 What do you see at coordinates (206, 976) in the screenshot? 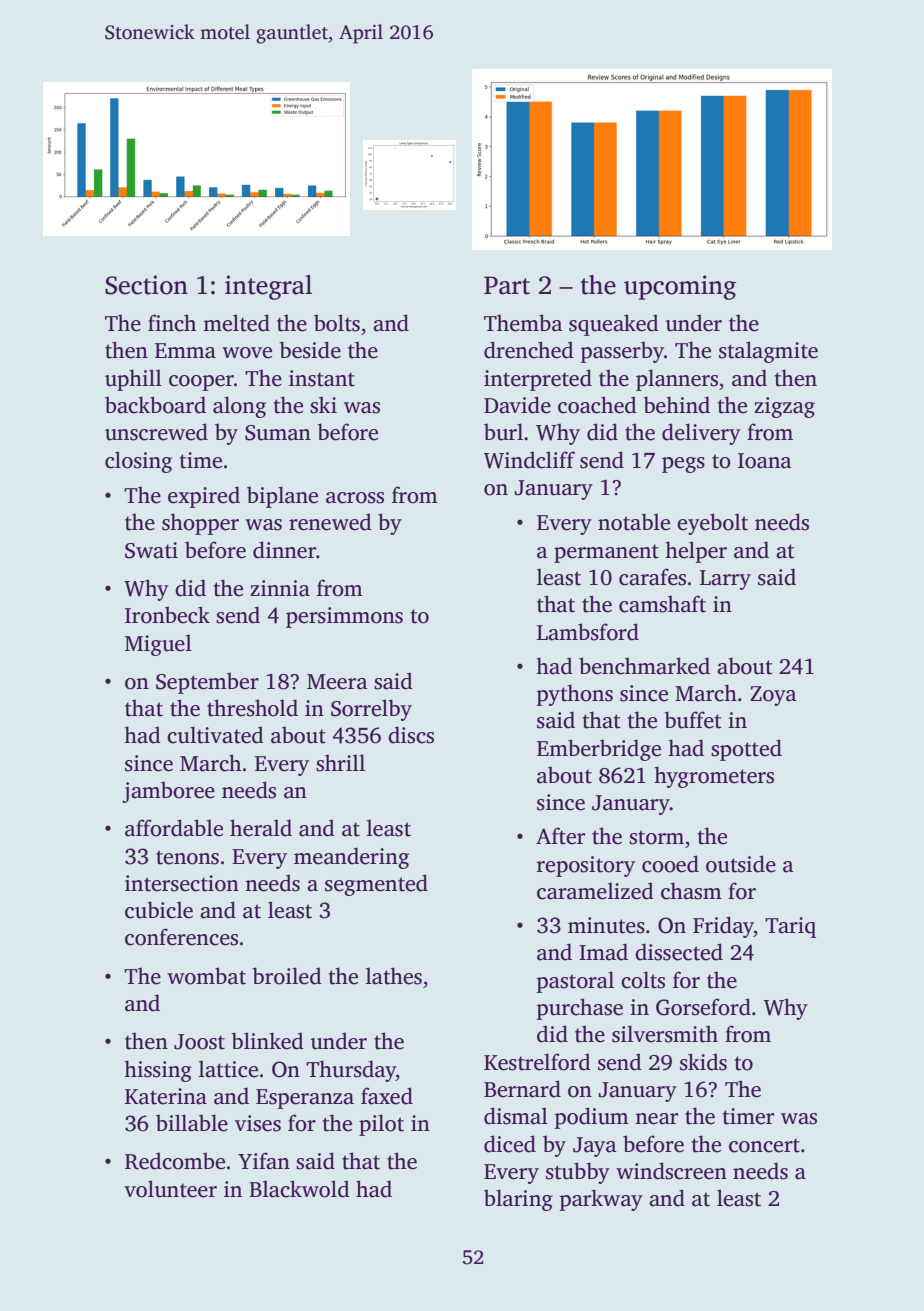
I see `wombat` at bounding box center [206, 976].
